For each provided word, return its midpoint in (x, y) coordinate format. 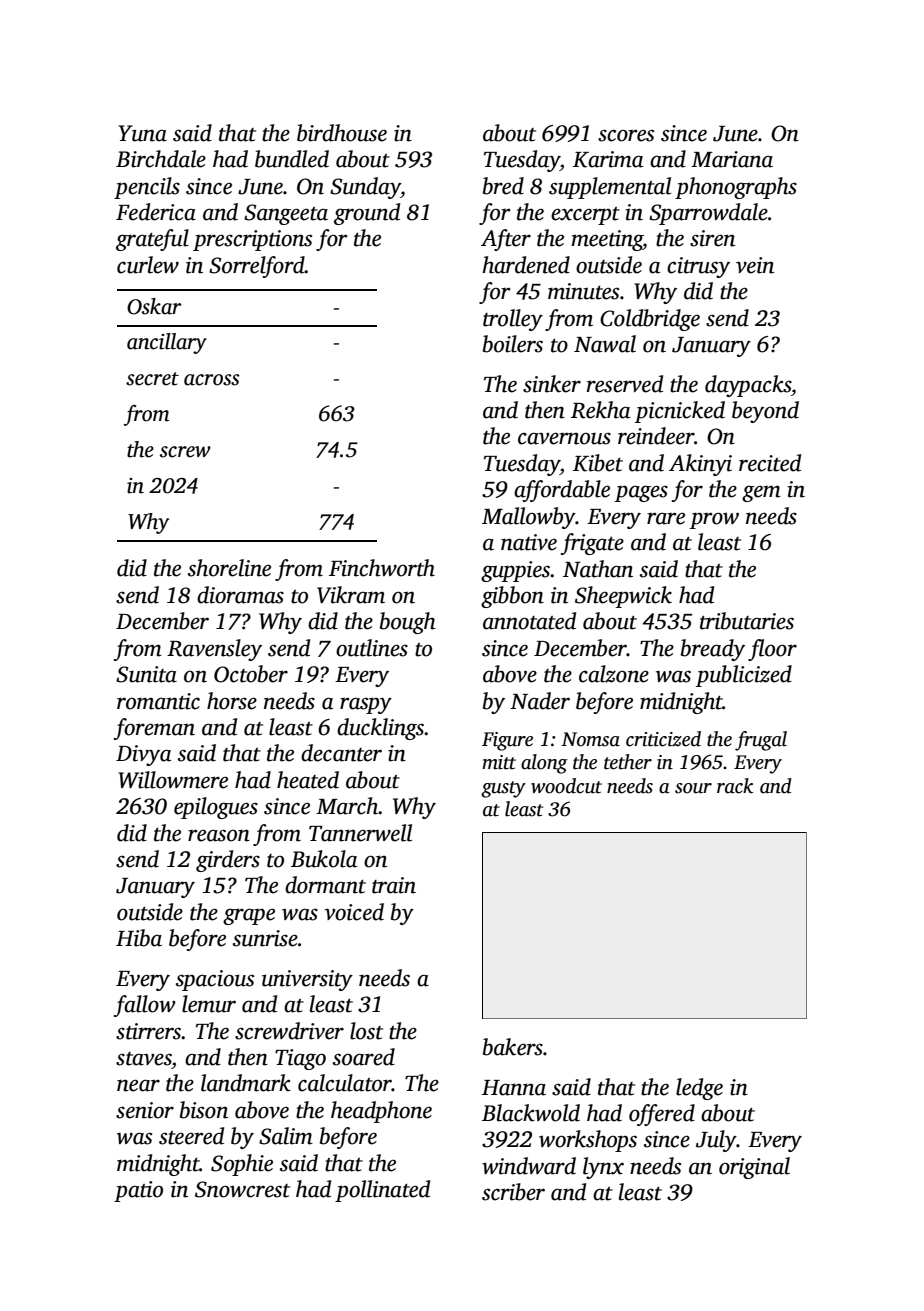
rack (735, 786)
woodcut (566, 786)
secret (152, 379)
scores (626, 135)
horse (232, 701)
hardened (526, 265)
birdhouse (342, 133)
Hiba (139, 938)
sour (693, 788)
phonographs (736, 188)
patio (138, 1191)
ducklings (380, 729)
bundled (292, 159)
